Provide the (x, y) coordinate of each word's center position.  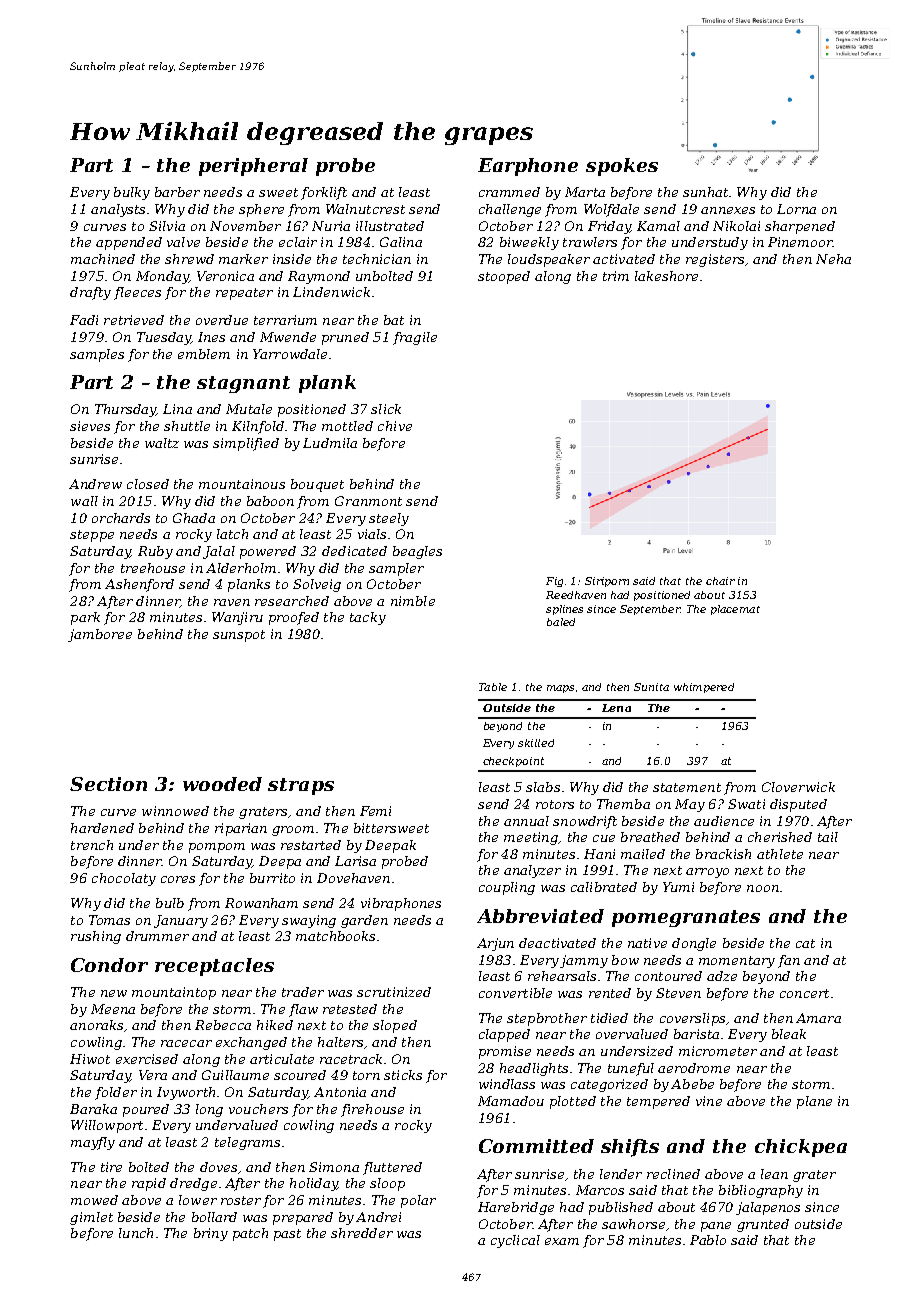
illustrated (390, 226)
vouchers (258, 1109)
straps (301, 786)
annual (526, 821)
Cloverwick (798, 787)
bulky (132, 193)
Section (108, 784)
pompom (217, 848)
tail (828, 837)
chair (720, 581)
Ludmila (330, 443)
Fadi (84, 320)
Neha (833, 259)
